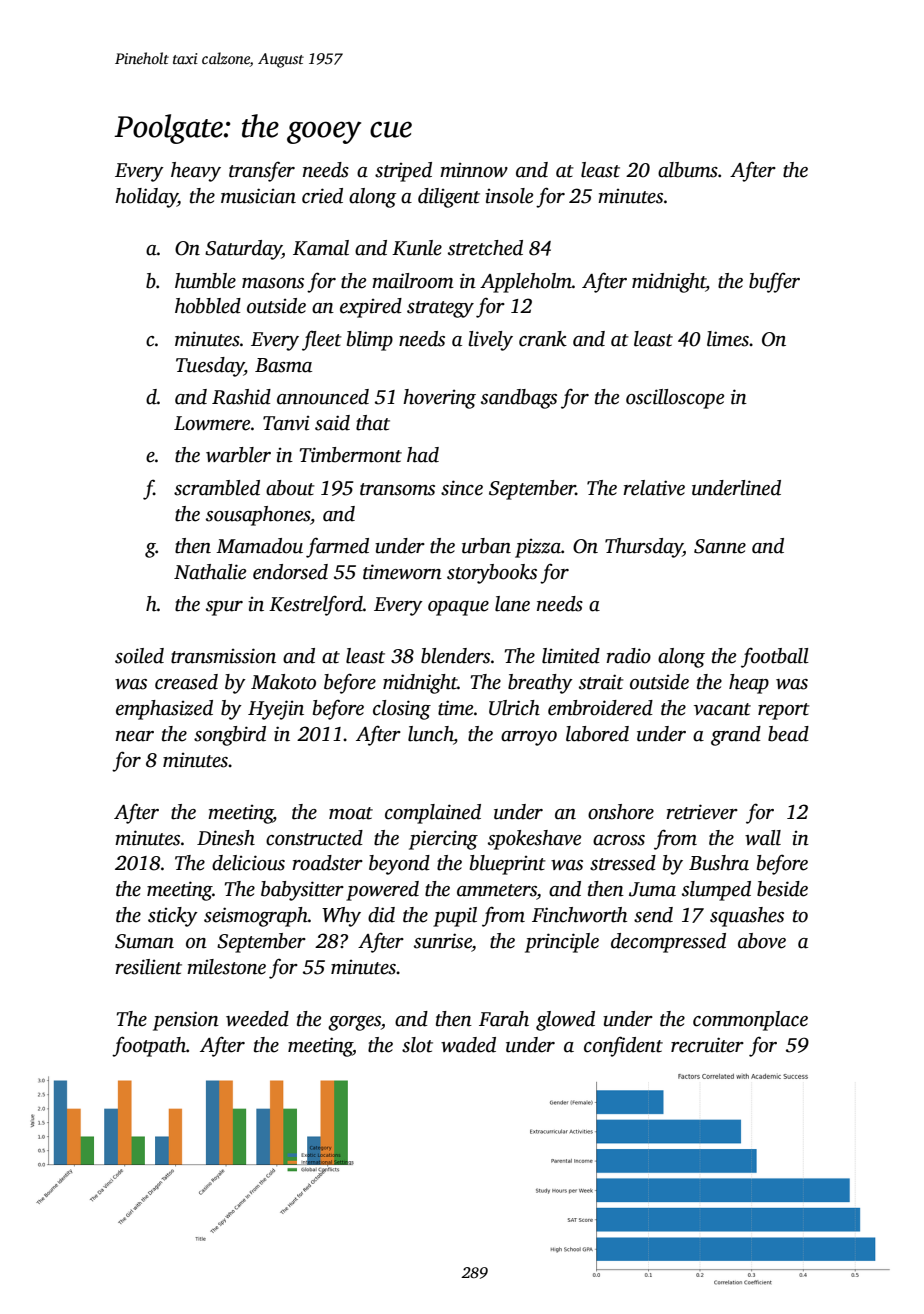 The height and width of the page is (1314, 924). I want to click on albums, so click(688, 170).
